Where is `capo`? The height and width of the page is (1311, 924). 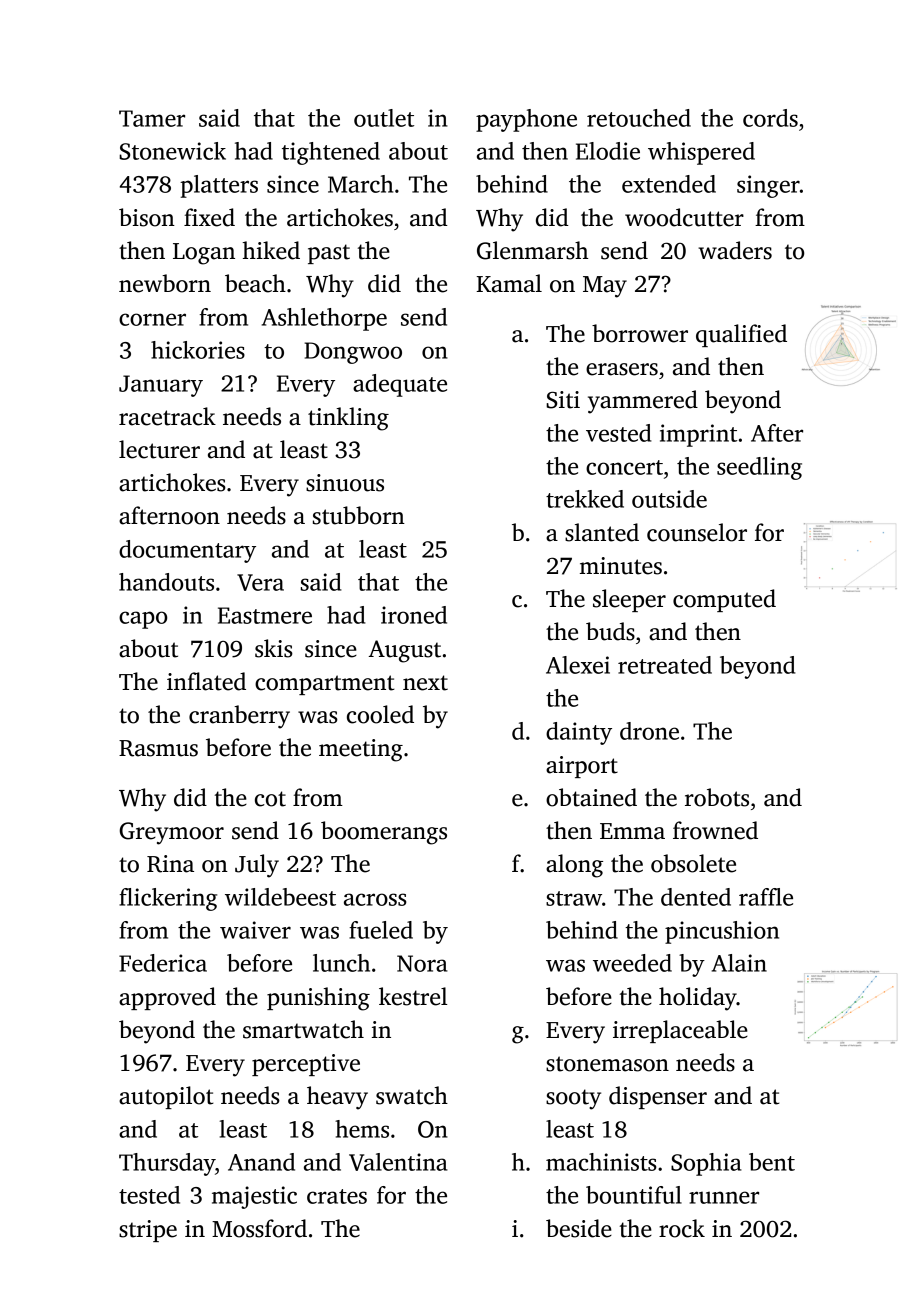
capo is located at coordinates (143, 620).
